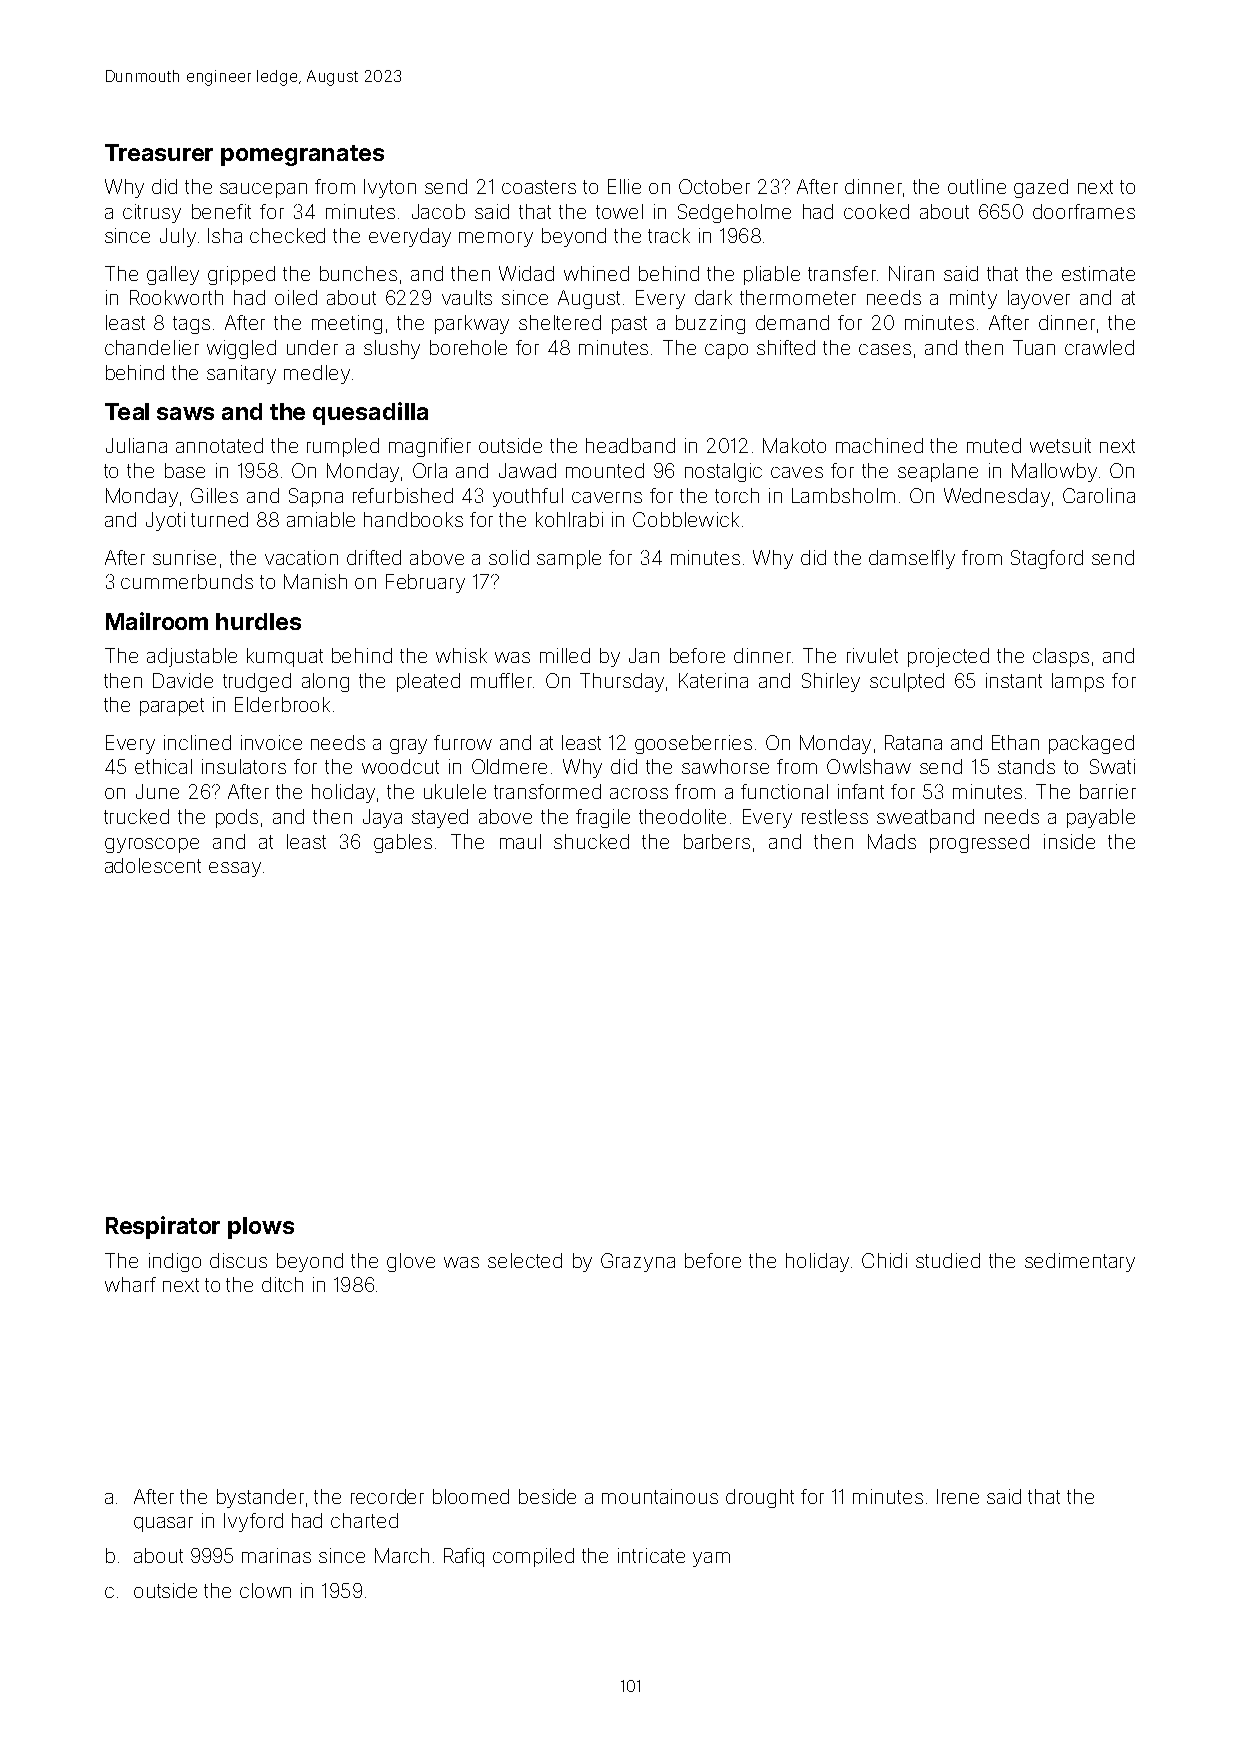 This screenshot has width=1240, height=1753. What do you see at coordinates (1098, 273) in the screenshot?
I see `estimate` at bounding box center [1098, 273].
